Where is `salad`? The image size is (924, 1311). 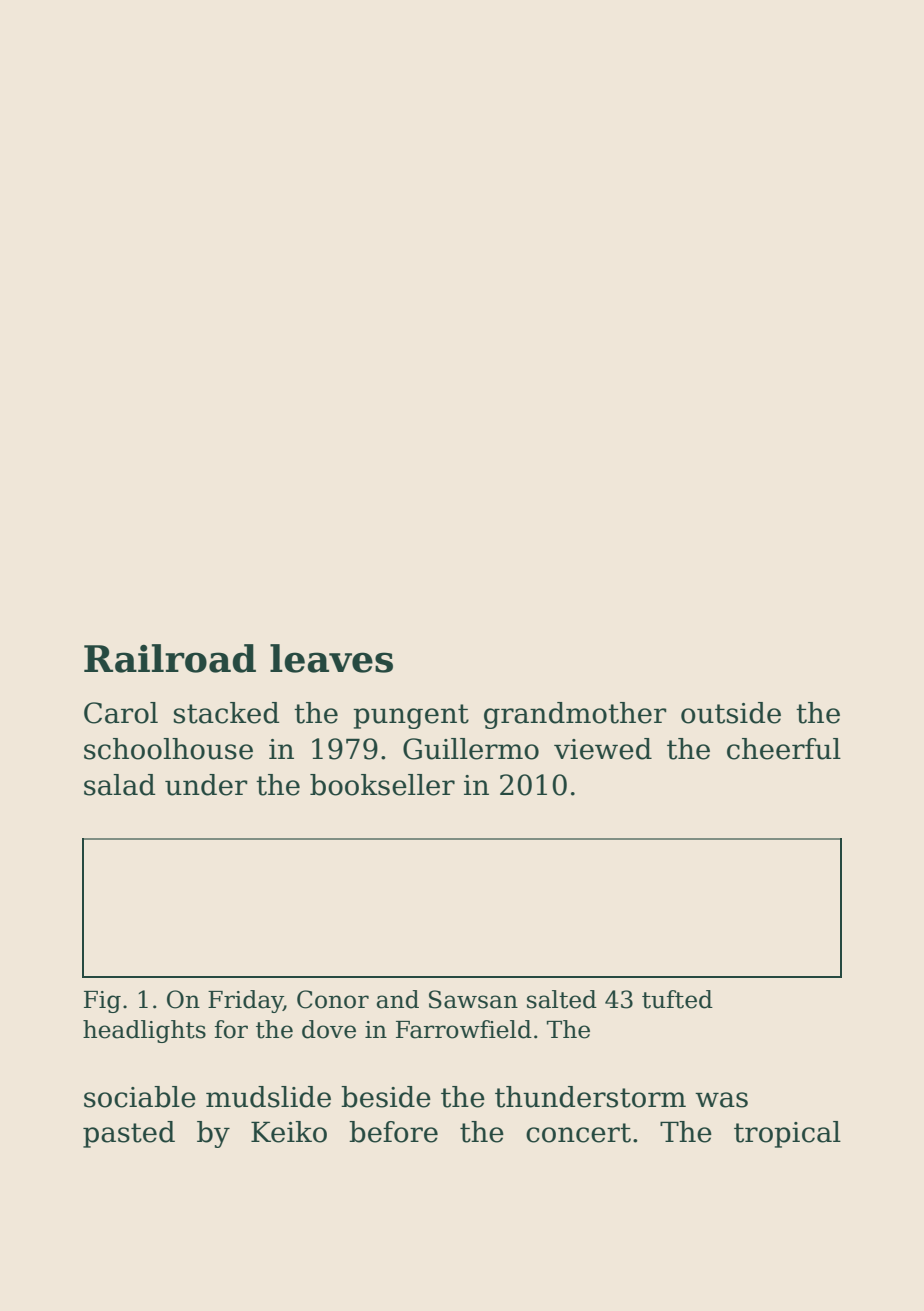
salad is located at coordinates (120, 785).
